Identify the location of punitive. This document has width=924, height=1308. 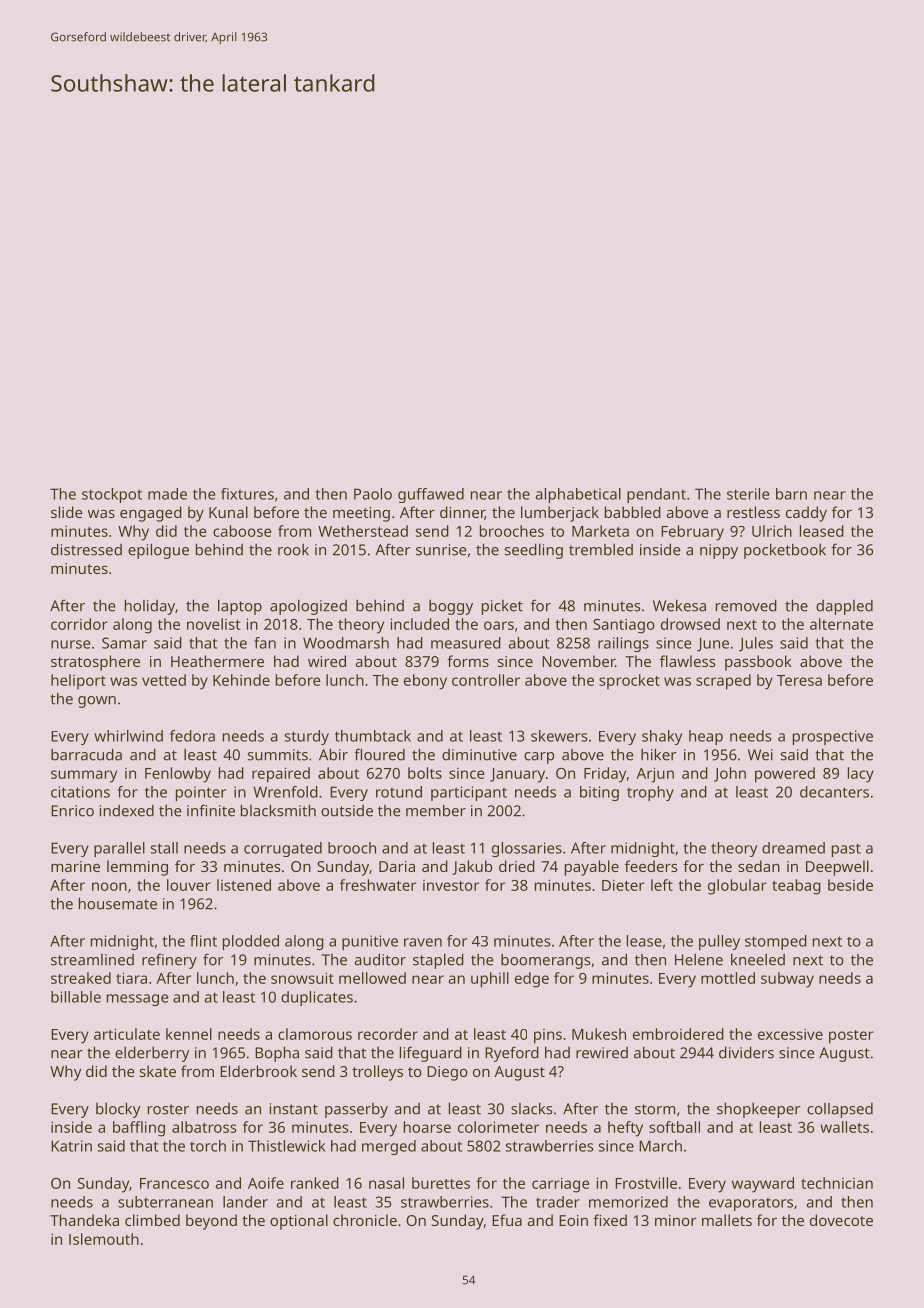
(370, 942).
